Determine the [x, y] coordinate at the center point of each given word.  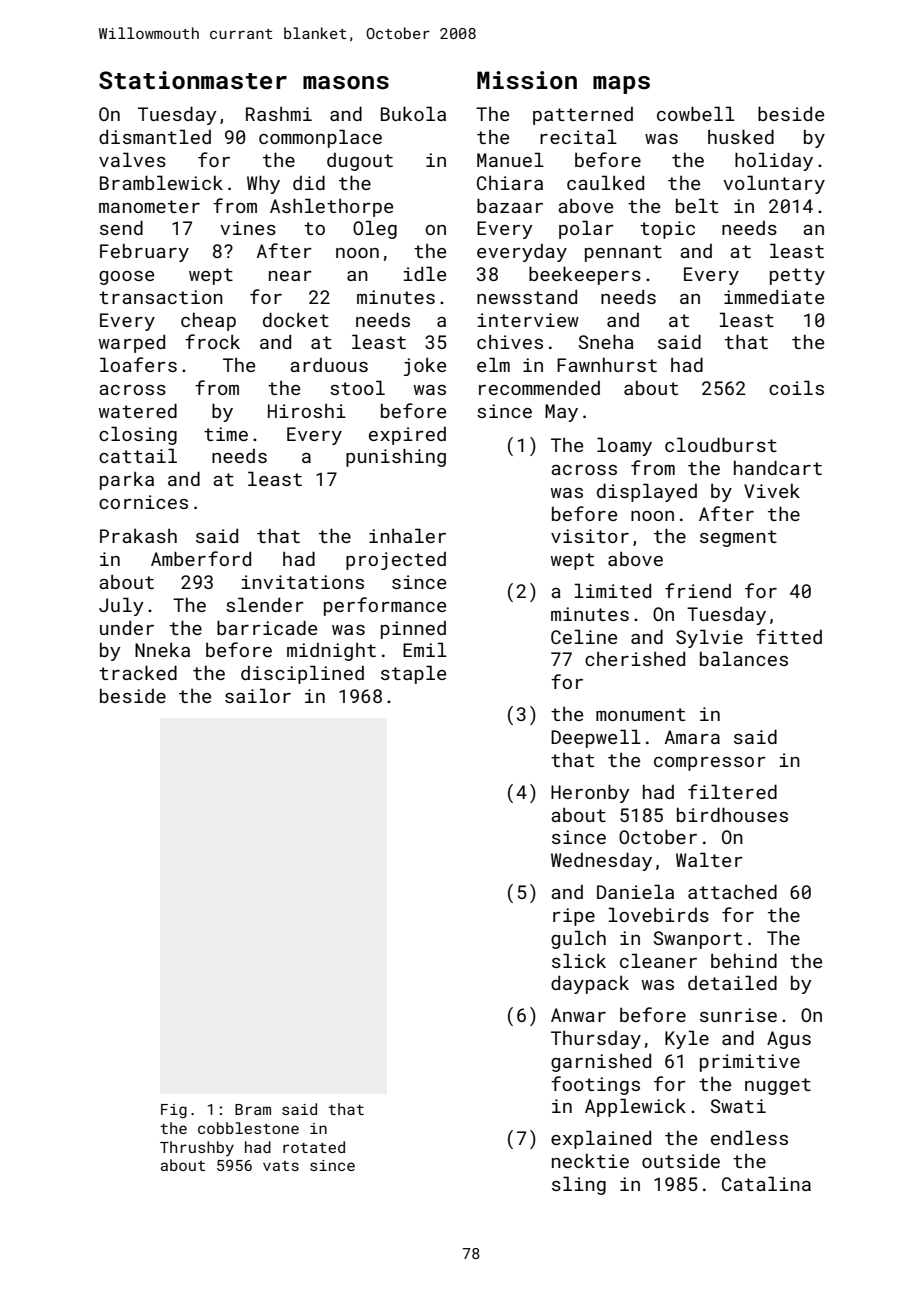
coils [796, 387]
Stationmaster [193, 80]
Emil [425, 649]
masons [346, 83]
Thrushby [197, 1149]
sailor [258, 695]
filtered [732, 791]
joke [425, 367]
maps [621, 85]
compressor [710, 764]
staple [413, 674]
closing [138, 435]
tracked [138, 672]
